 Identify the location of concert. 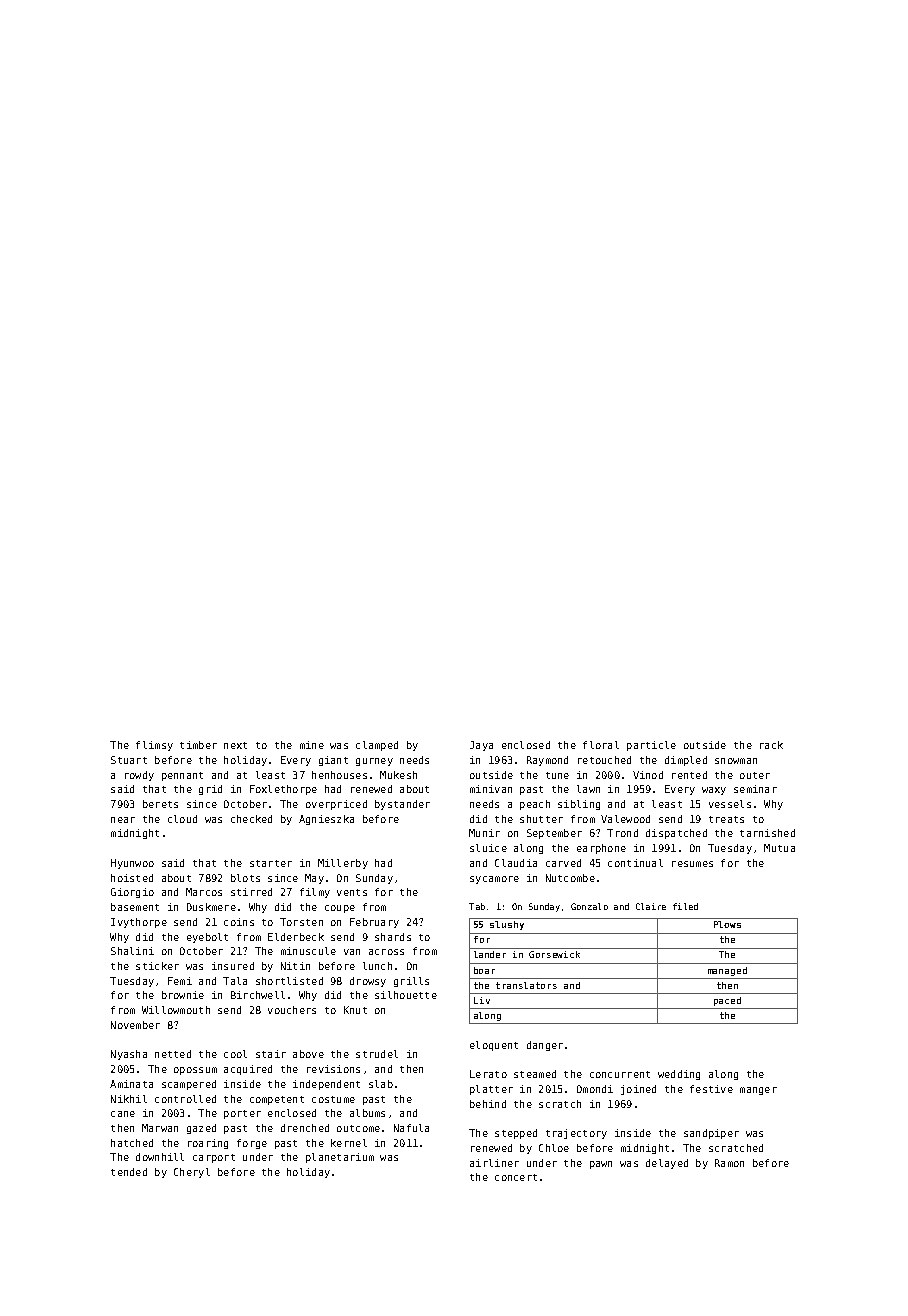
(516, 1177).
